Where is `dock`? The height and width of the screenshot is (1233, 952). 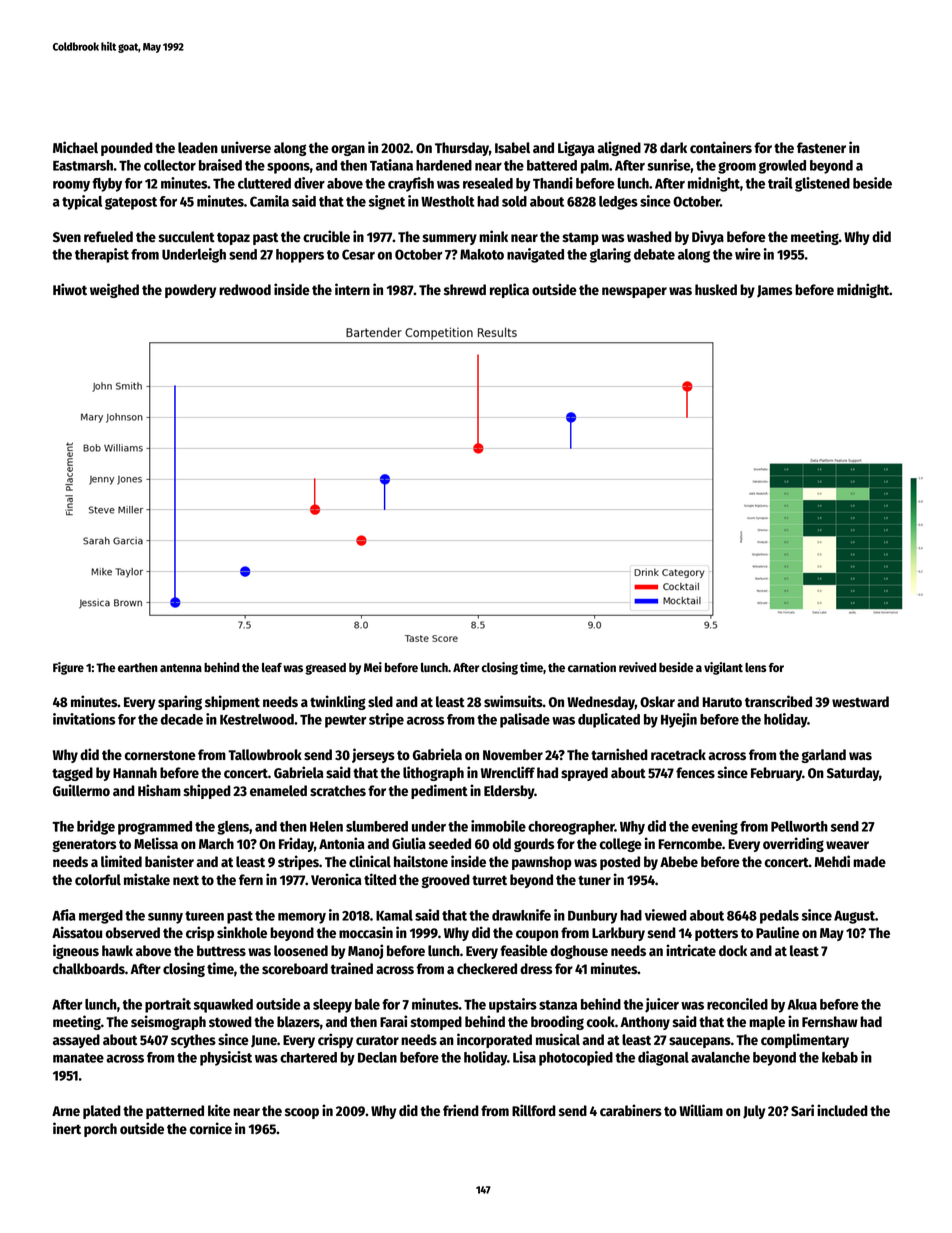
dock is located at coordinates (733, 950).
